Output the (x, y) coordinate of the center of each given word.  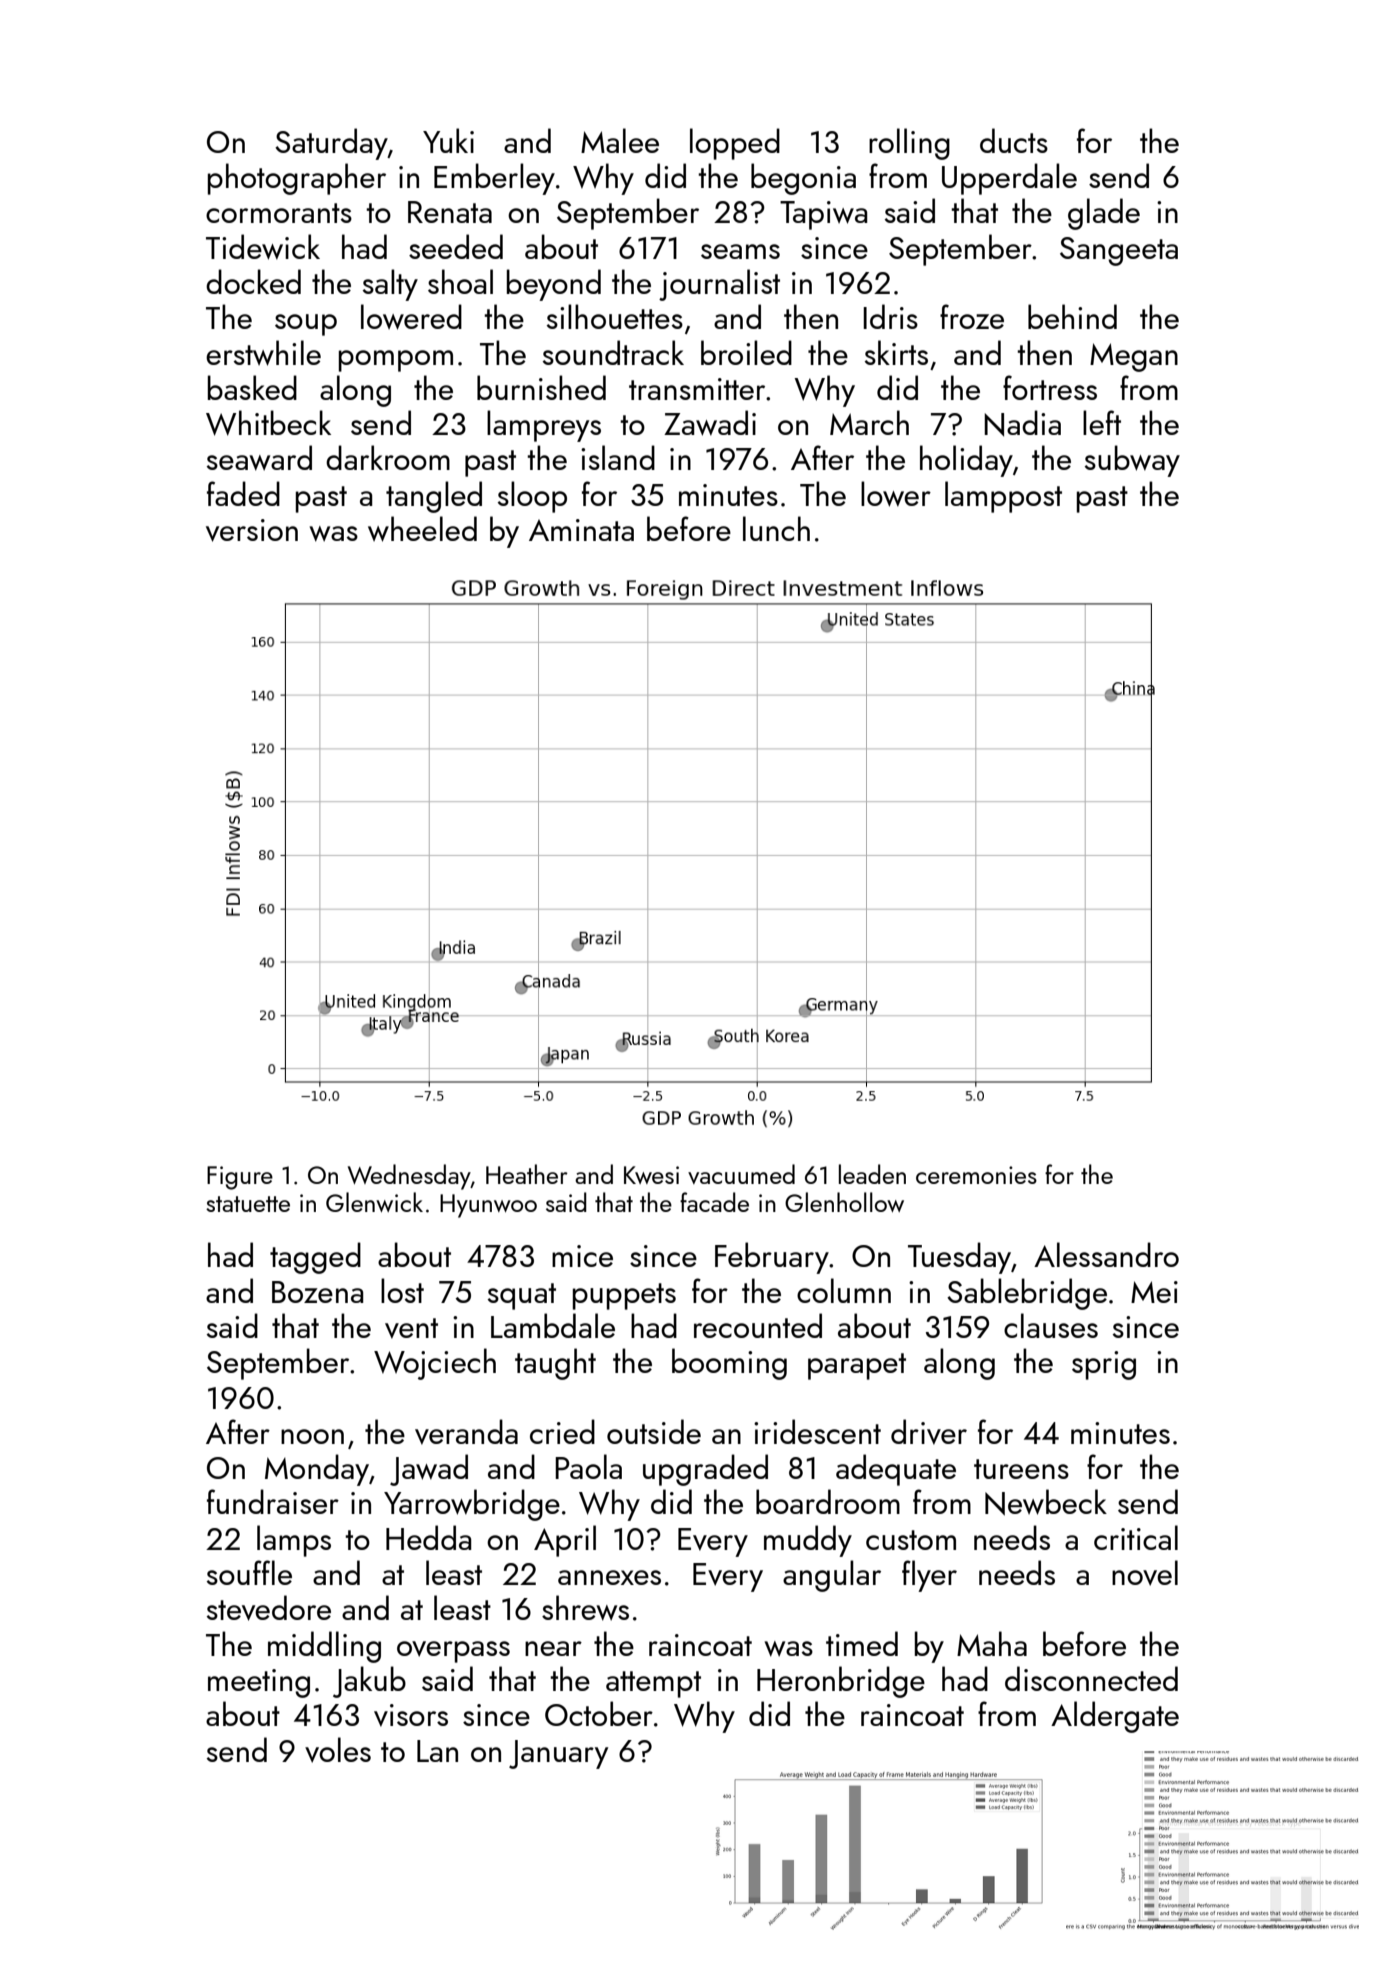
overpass (453, 1652)
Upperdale (1009, 179)
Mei (1154, 1292)
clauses (1051, 1325)
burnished (541, 387)
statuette (248, 1204)
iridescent (817, 1431)
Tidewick (263, 247)
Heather (527, 1174)
